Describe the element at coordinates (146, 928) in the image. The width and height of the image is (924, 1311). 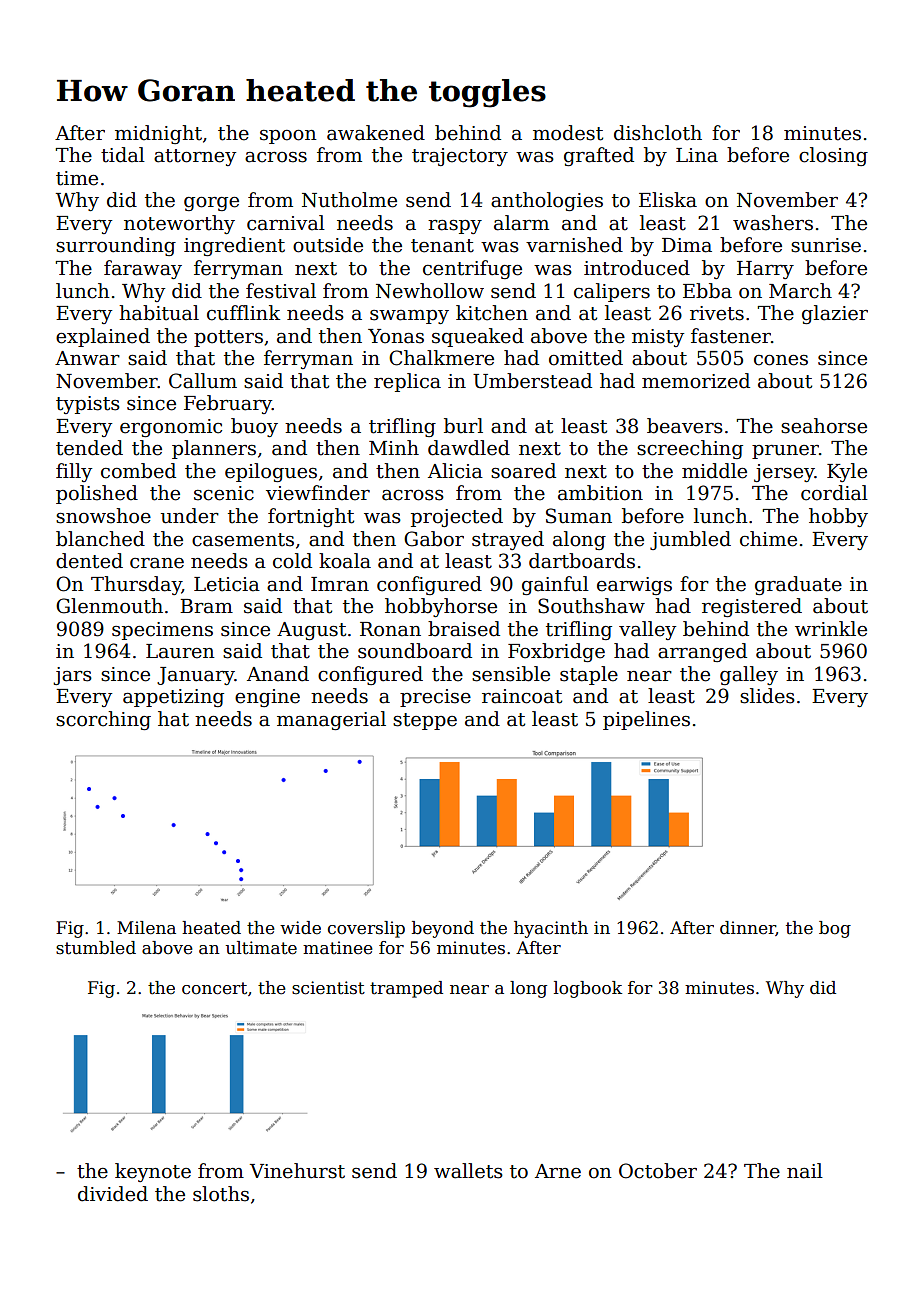
I see `Milena` at that location.
